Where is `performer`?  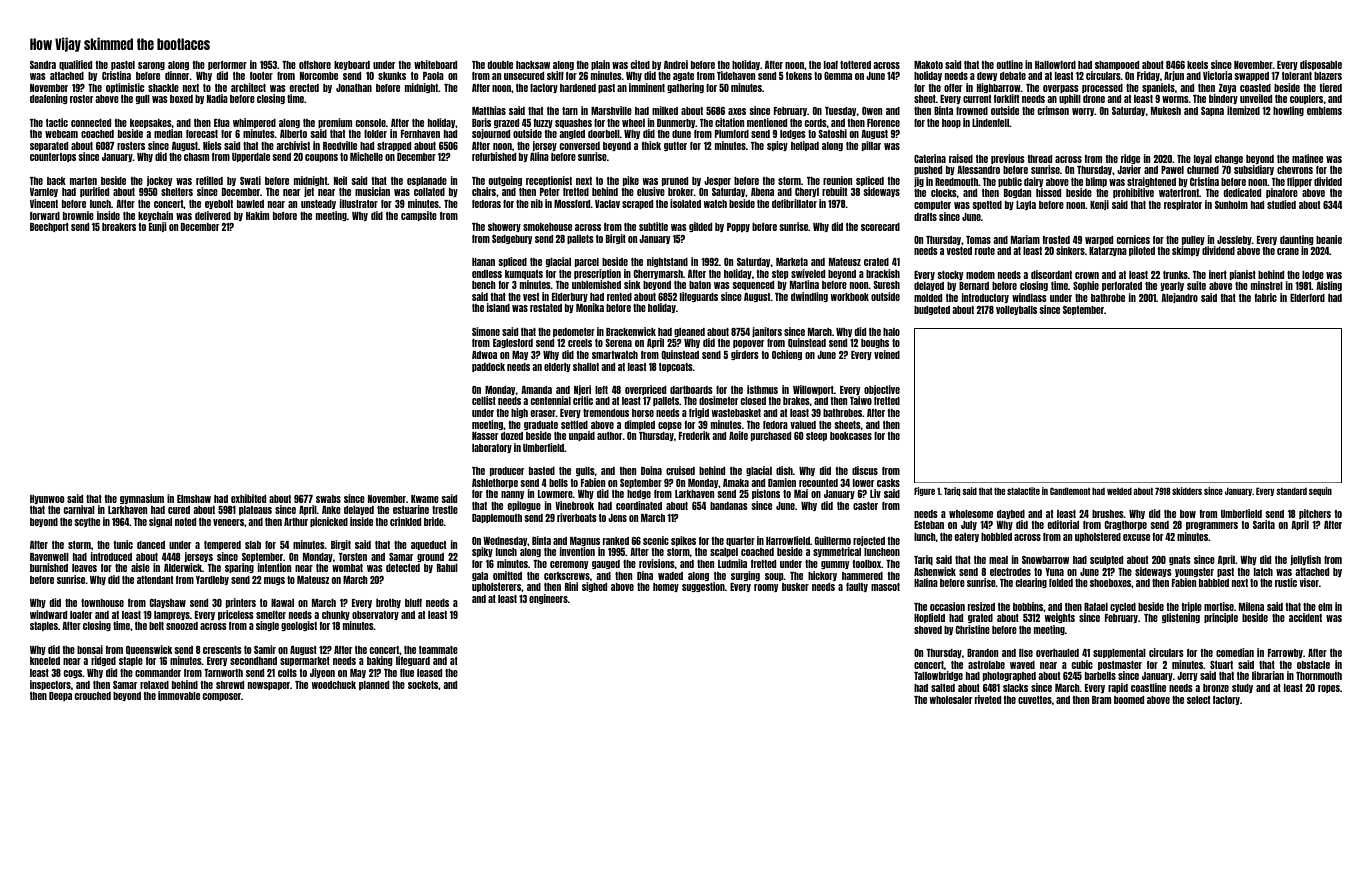
performer is located at coordinates (227, 65).
